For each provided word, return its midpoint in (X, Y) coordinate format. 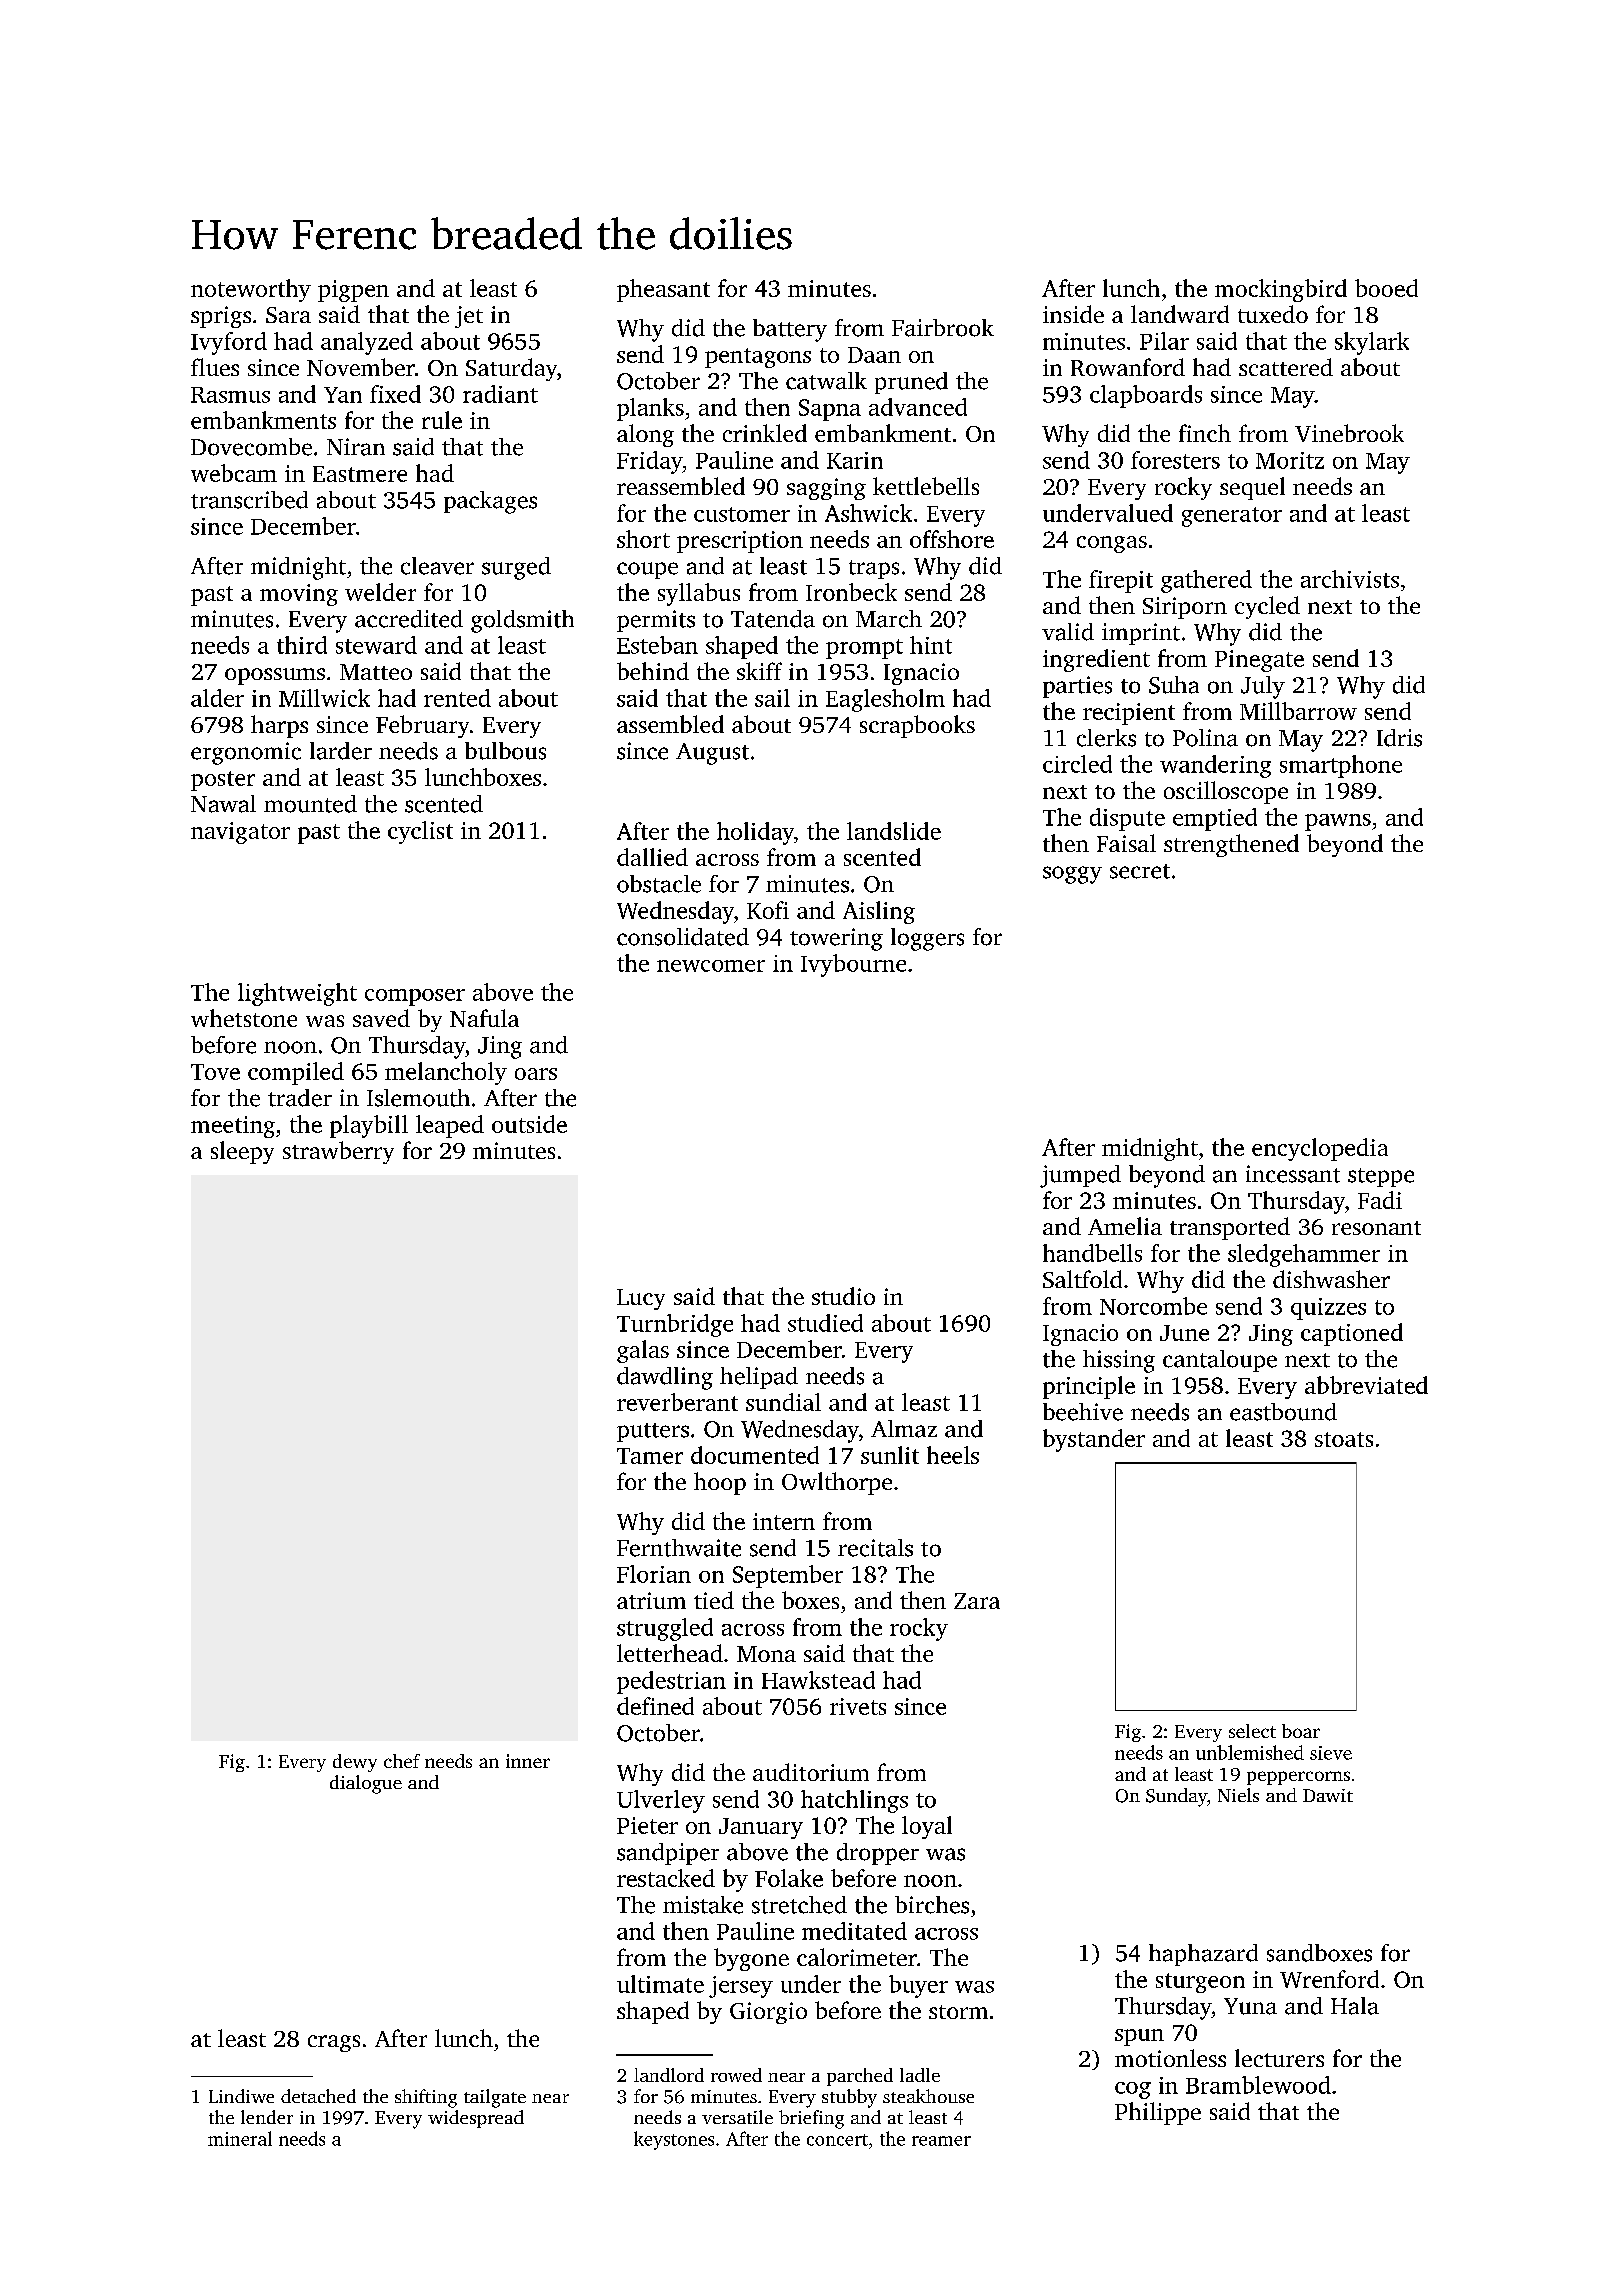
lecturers (1279, 2058)
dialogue (366, 1784)
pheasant (663, 290)
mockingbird (1281, 290)
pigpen (353, 291)
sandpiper (668, 1854)
